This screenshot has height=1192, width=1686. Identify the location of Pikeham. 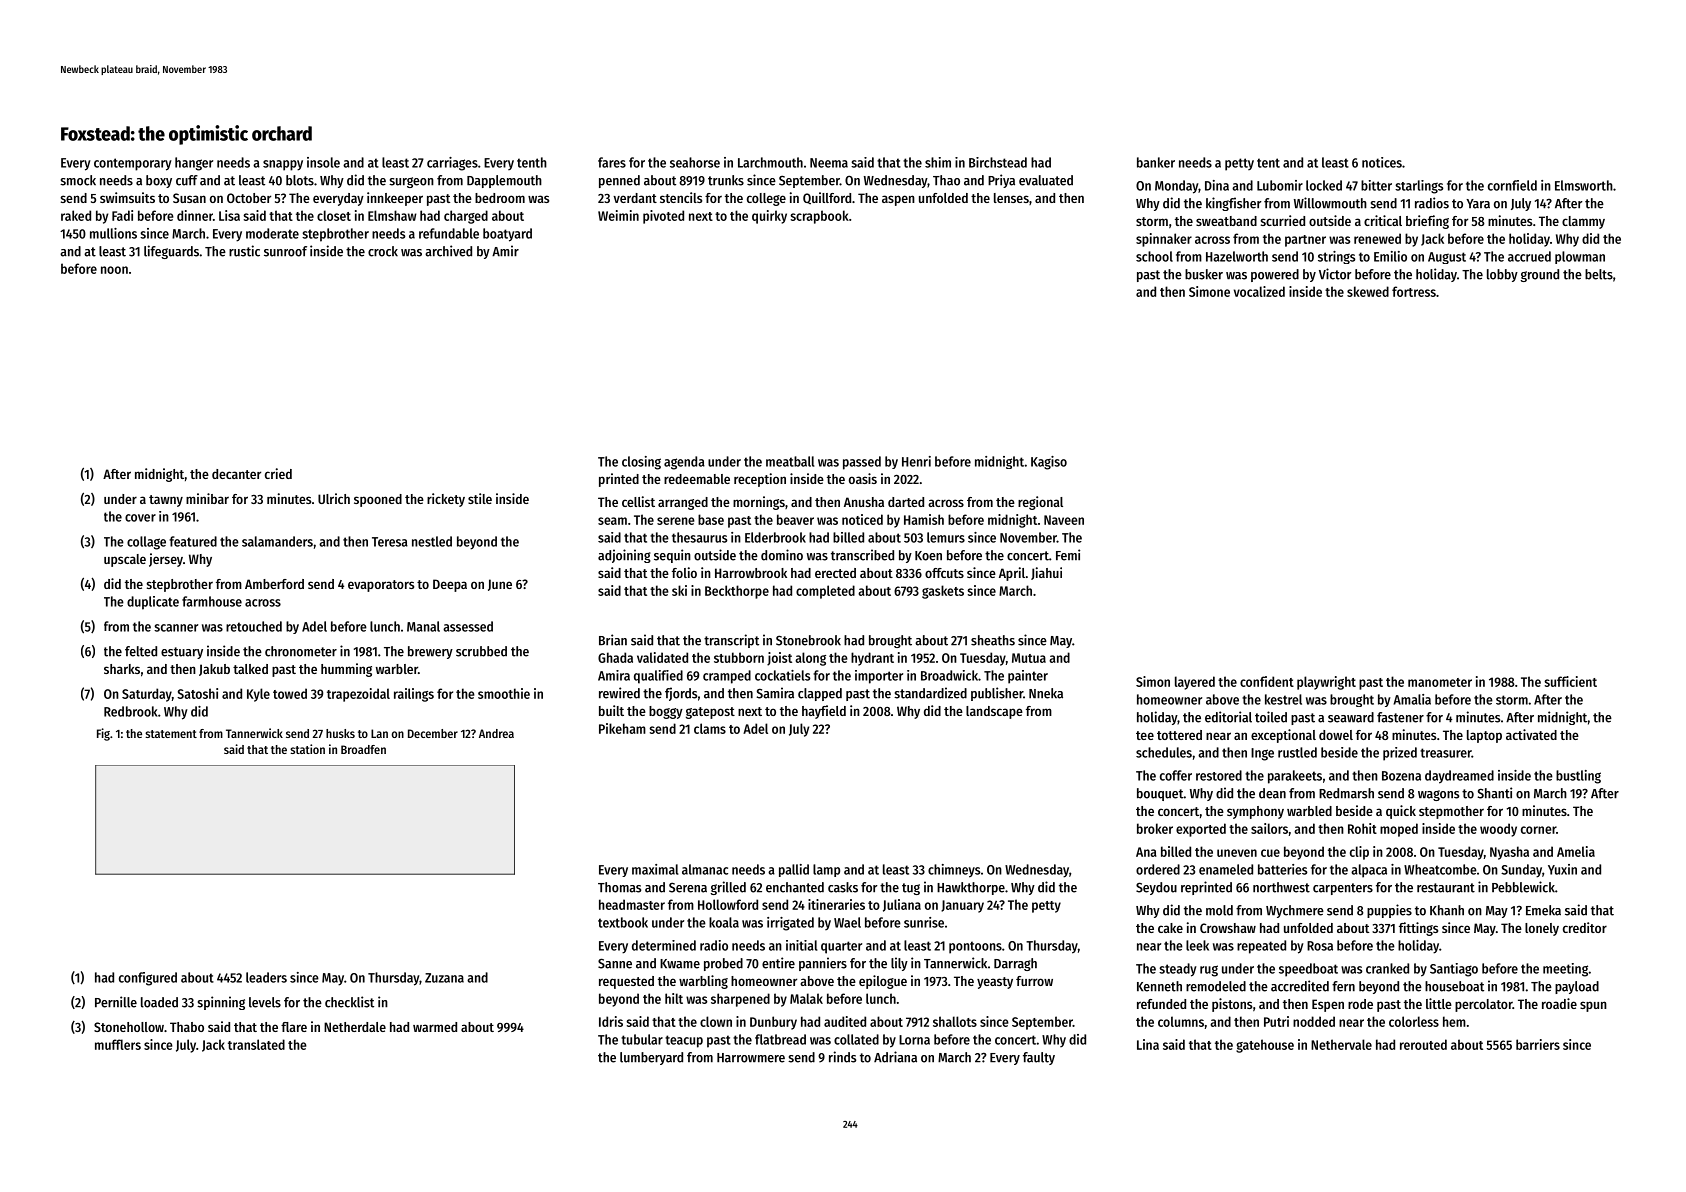
(622, 728).
